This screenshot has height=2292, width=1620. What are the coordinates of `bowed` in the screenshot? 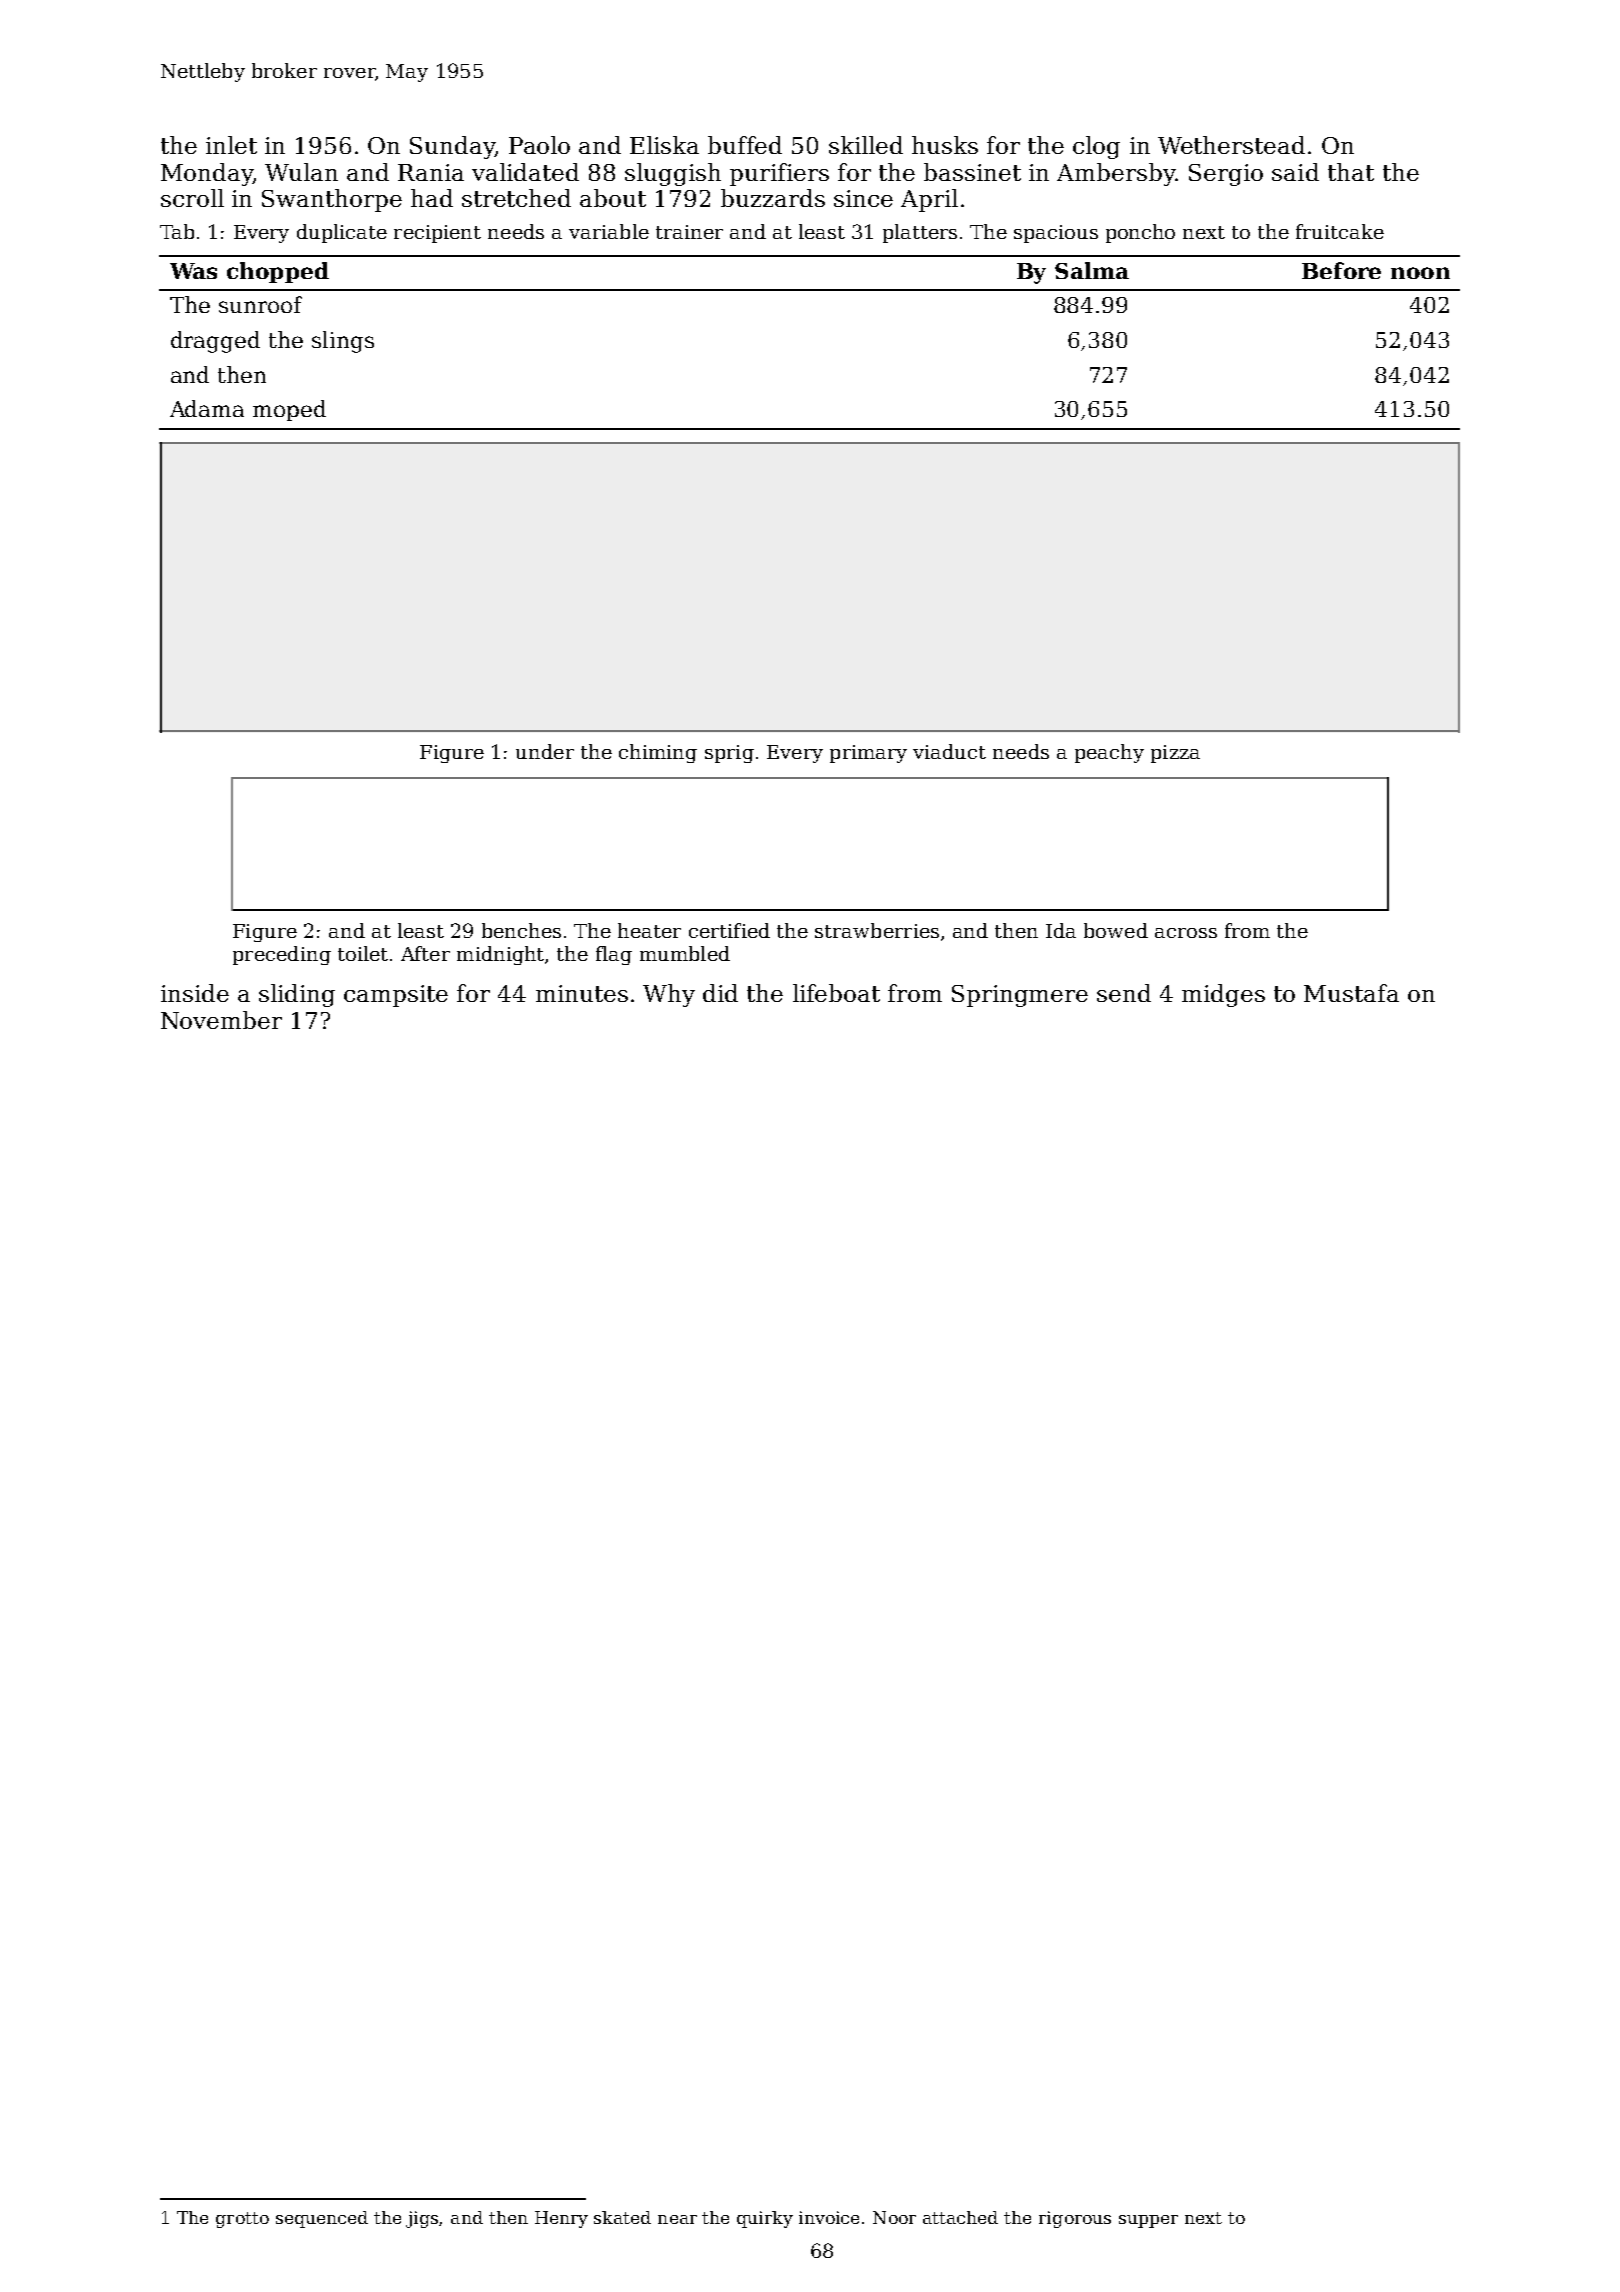 It's located at (1116, 930).
